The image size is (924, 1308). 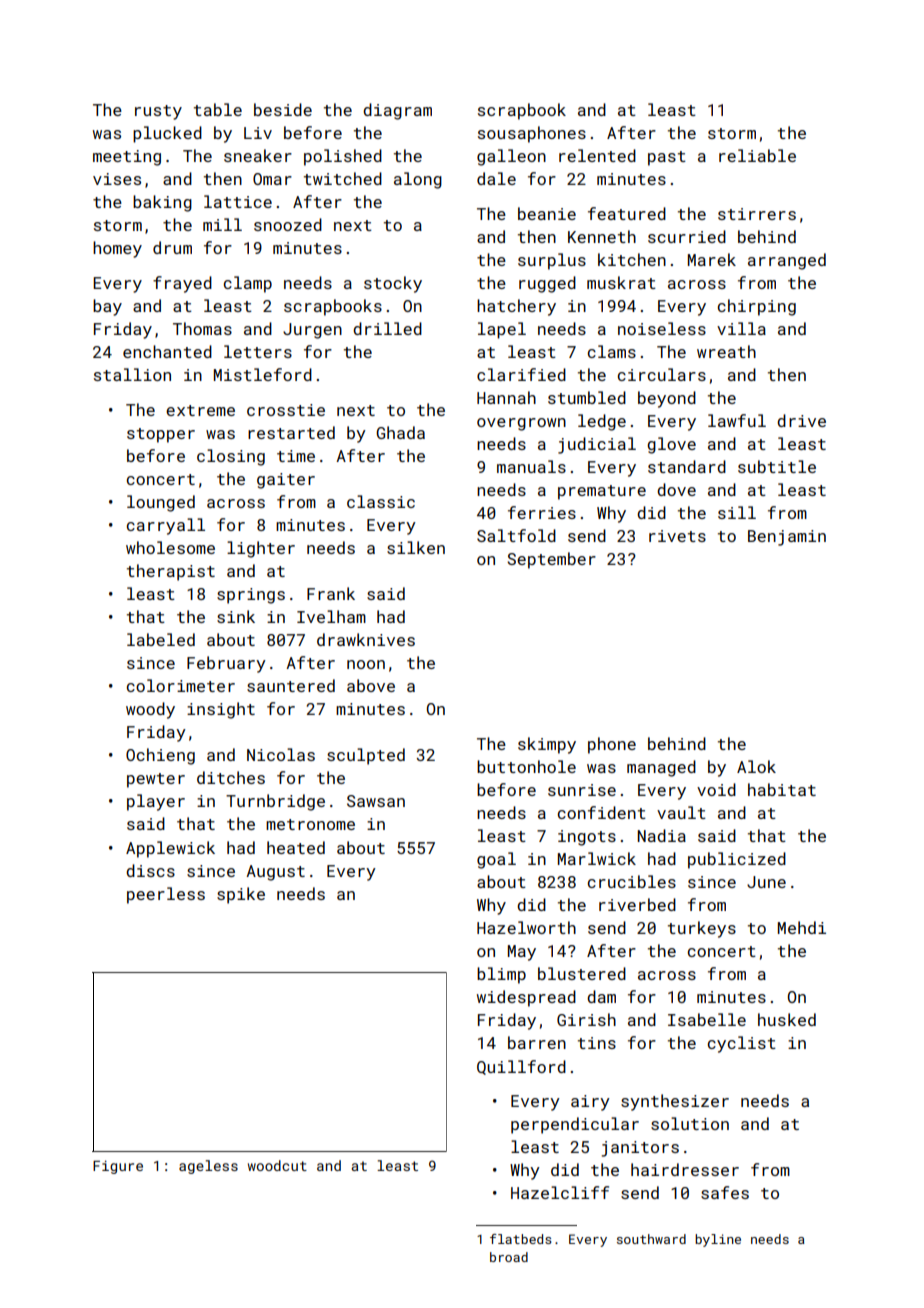 I want to click on diagram, so click(x=397, y=111).
